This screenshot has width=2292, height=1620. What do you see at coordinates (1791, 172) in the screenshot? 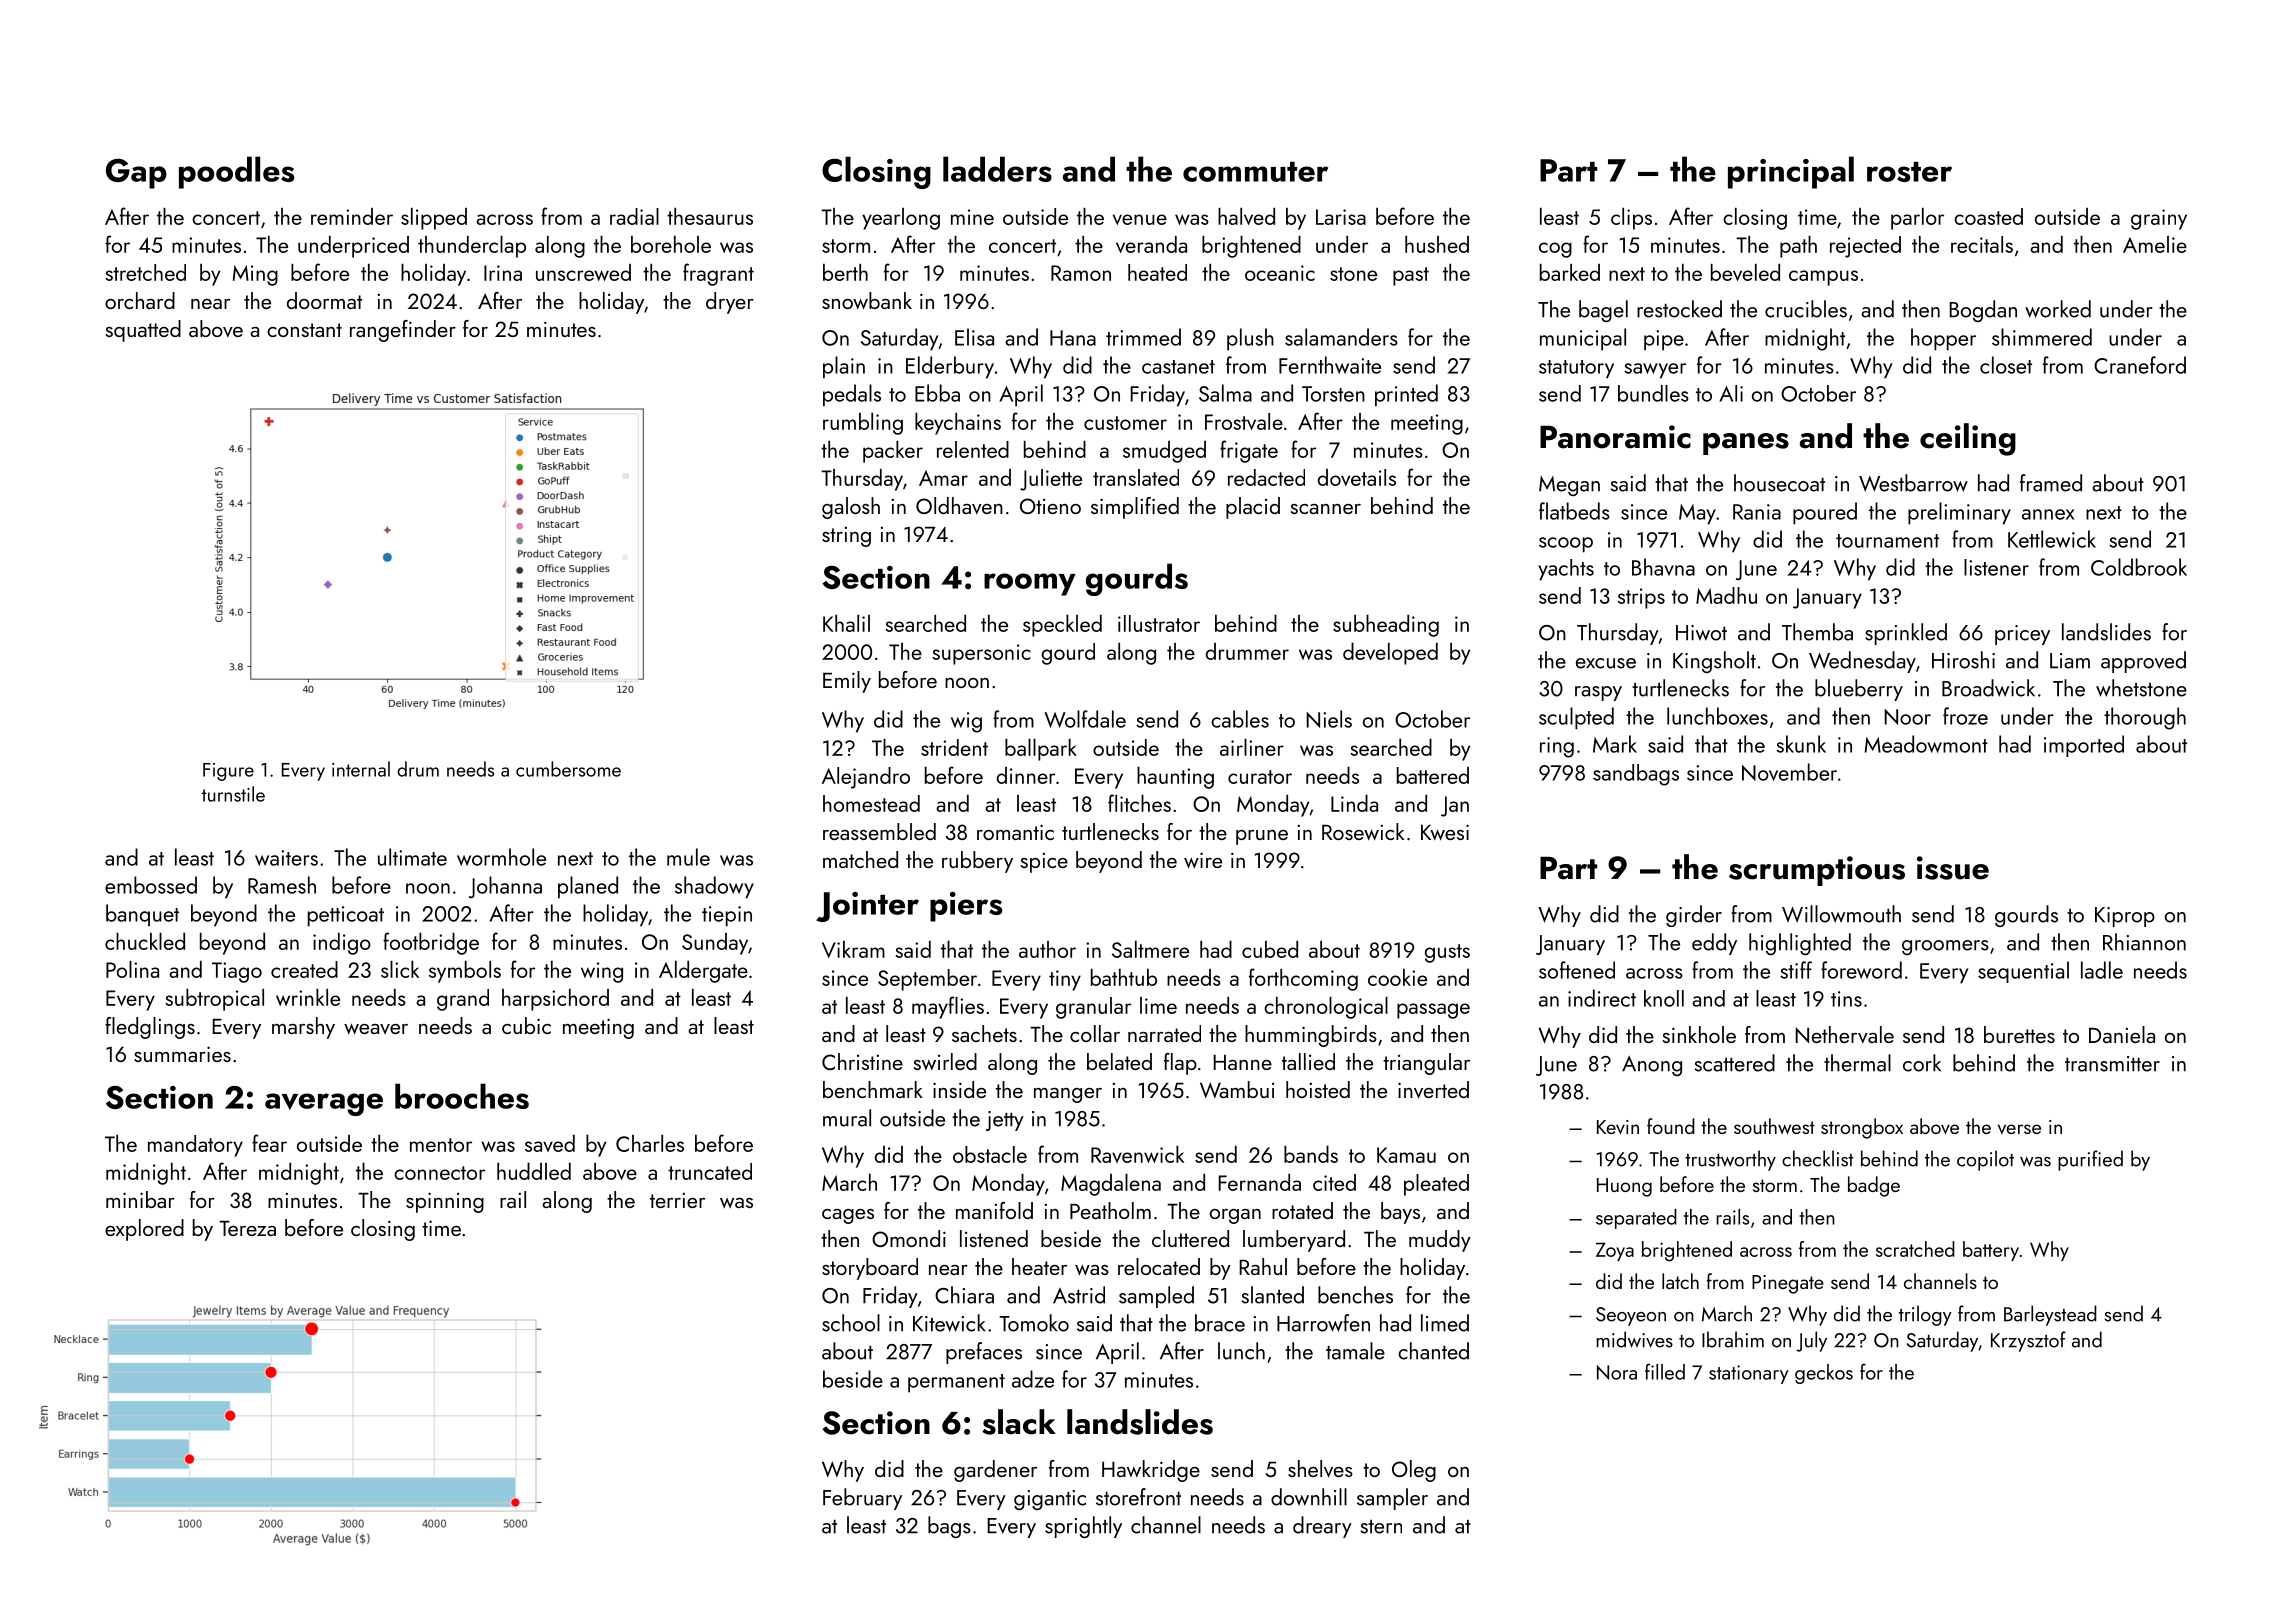
I see `principal` at bounding box center [1791, 172].
